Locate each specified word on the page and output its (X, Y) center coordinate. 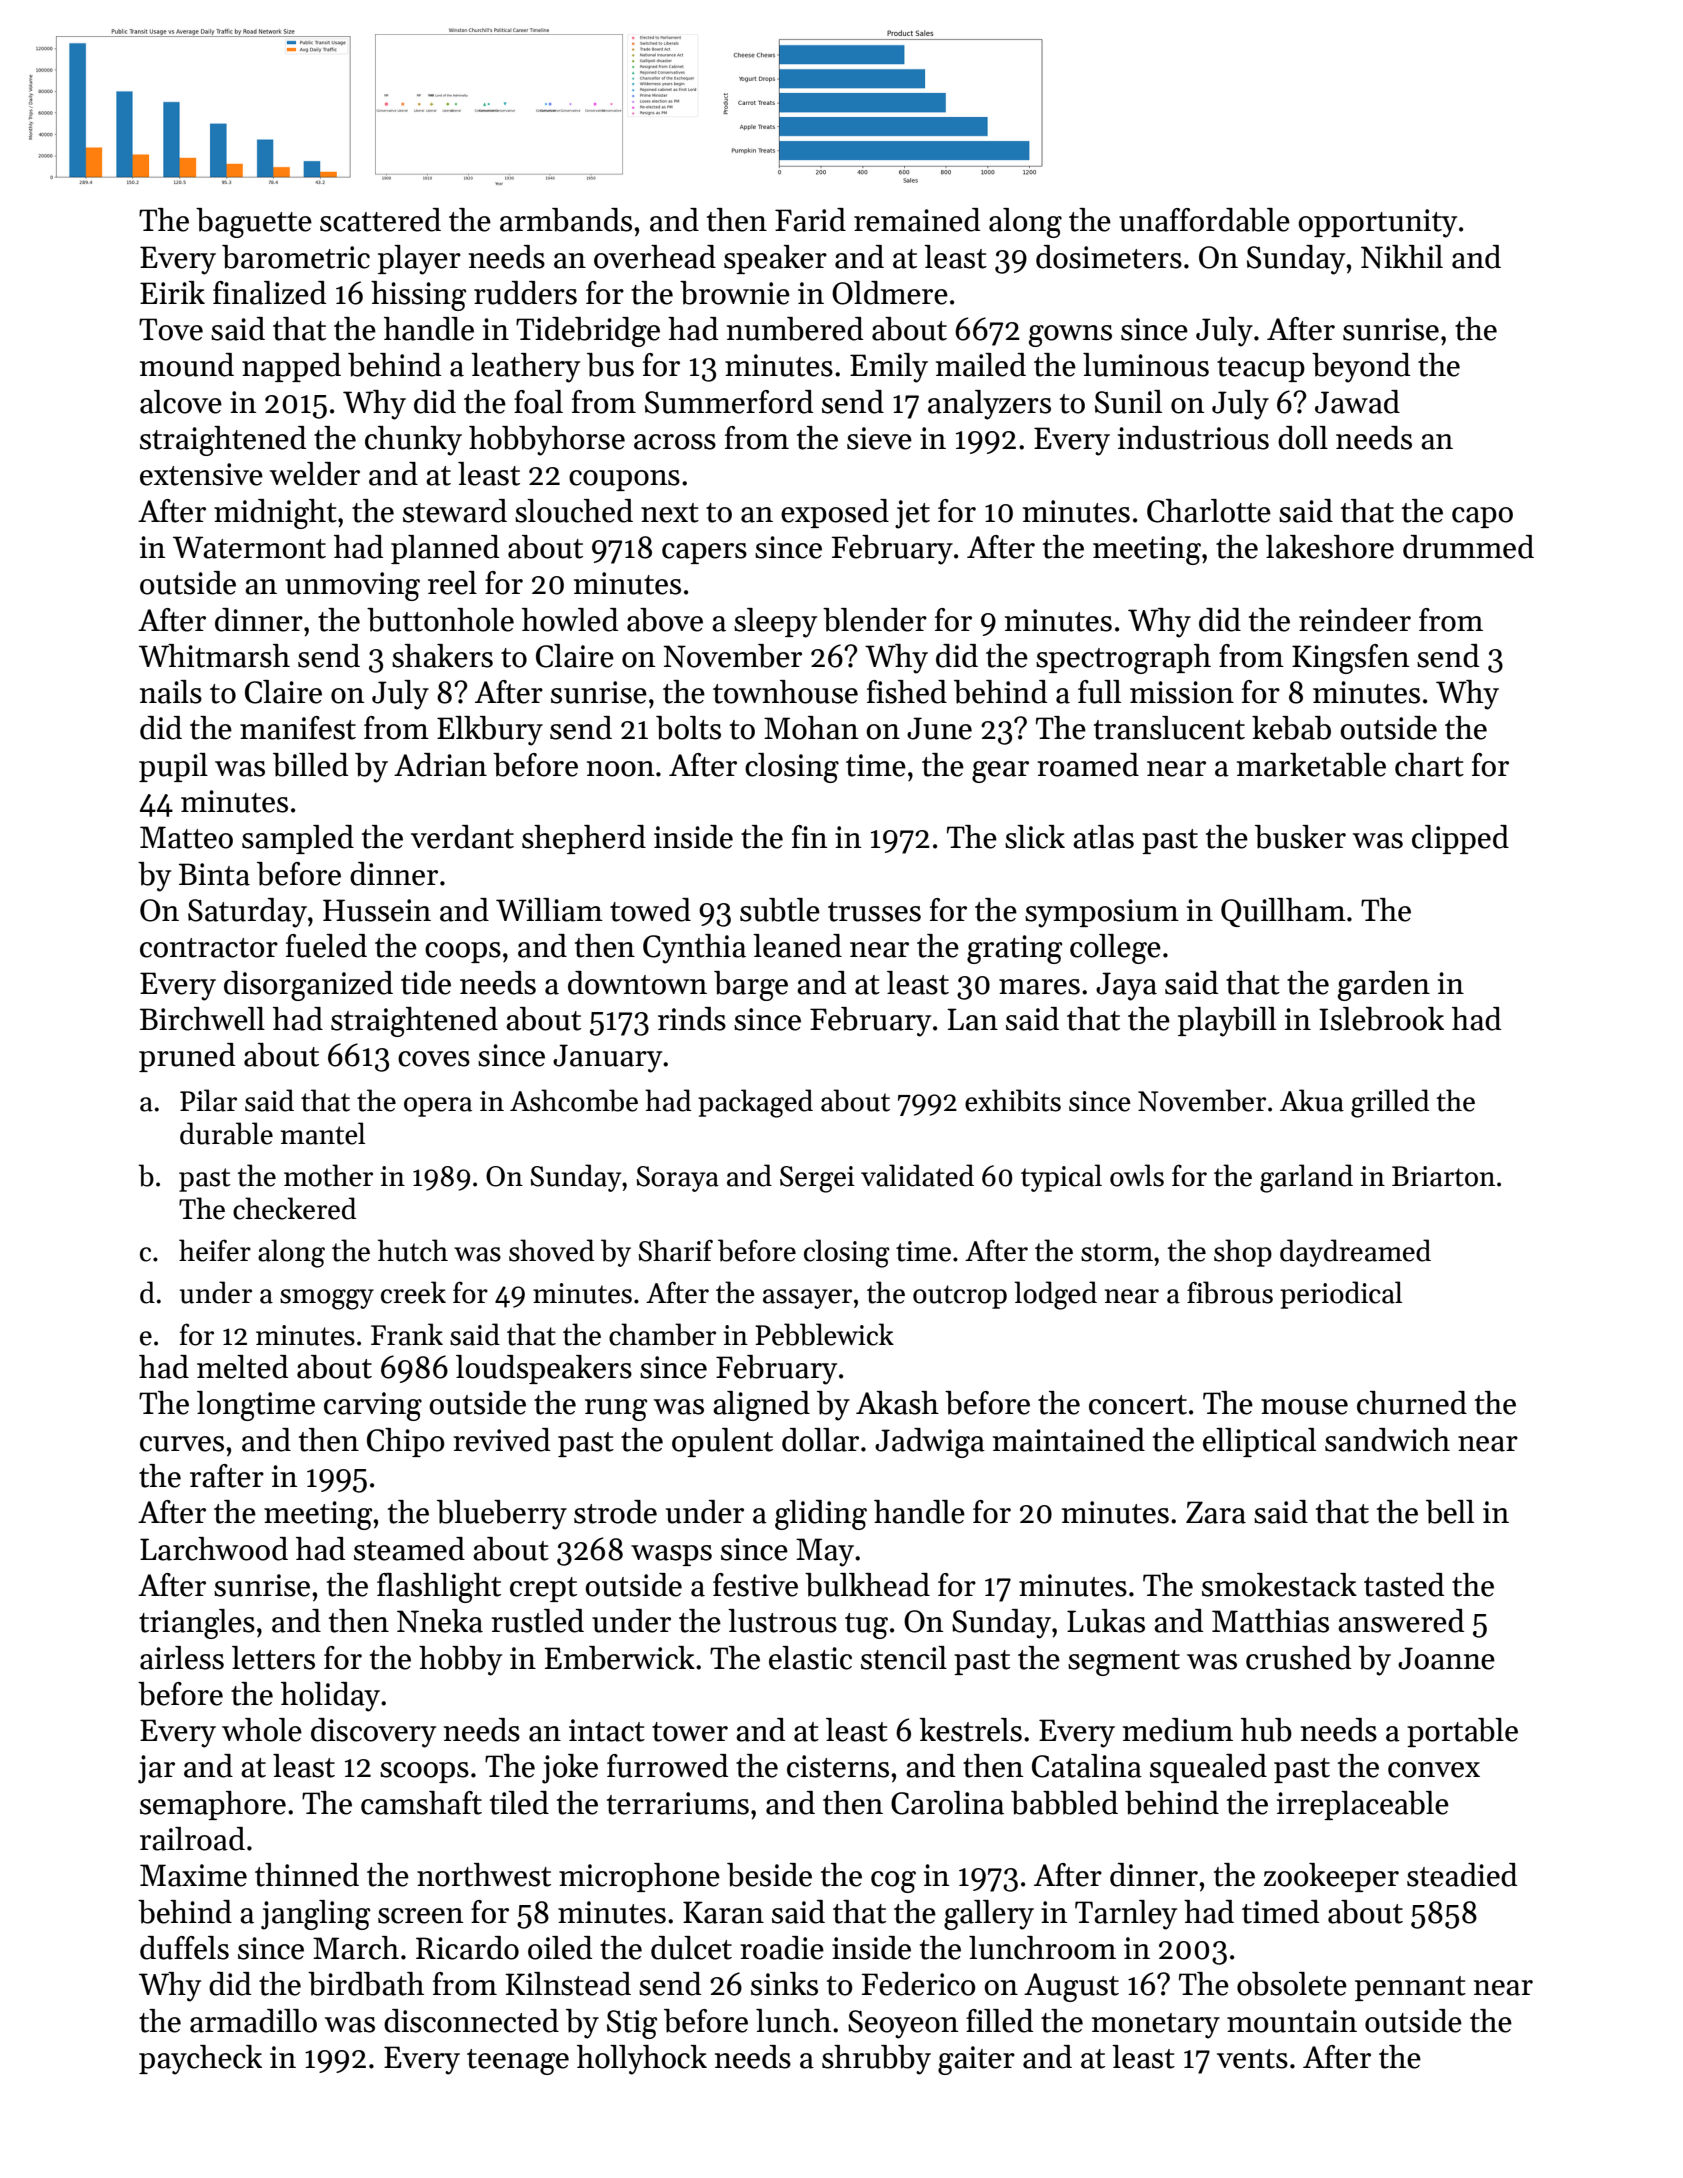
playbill (1227, 1022)
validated (917, 1175)
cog (893, 1882)
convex (1434, 1770)
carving (373, 1406)
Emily (889, 368)
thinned (307, 1875)
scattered (380, 220)
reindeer (1355, 620)
